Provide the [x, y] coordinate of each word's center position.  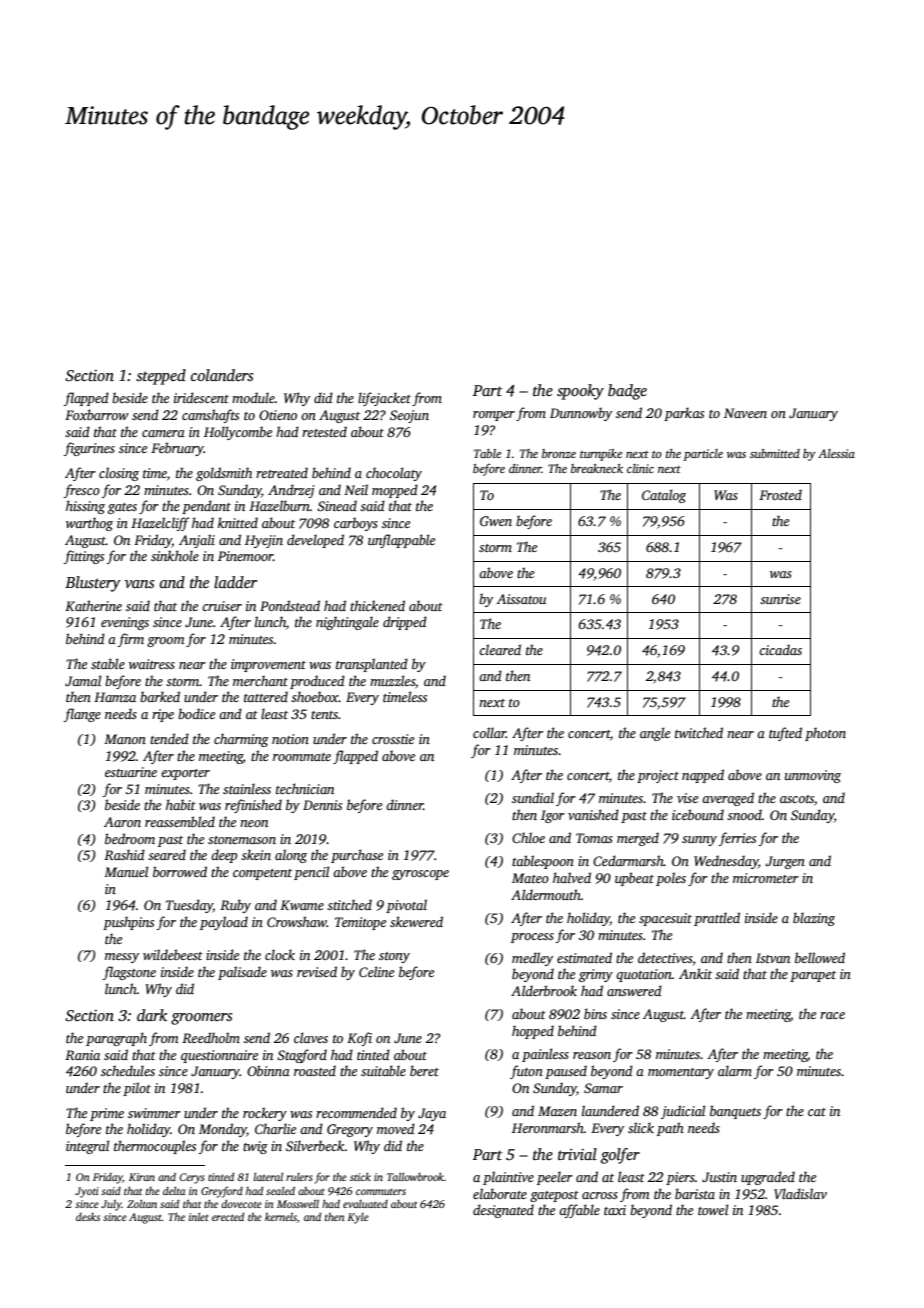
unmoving [813, 776]
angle [655, 734]
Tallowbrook [415, 1177]
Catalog [664, 496]
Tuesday [189, 906]
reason [592, 1055]
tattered [266, 696]
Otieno [278, 415]
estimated [584, 957]
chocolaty [394, 474]
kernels [281, 1217]
